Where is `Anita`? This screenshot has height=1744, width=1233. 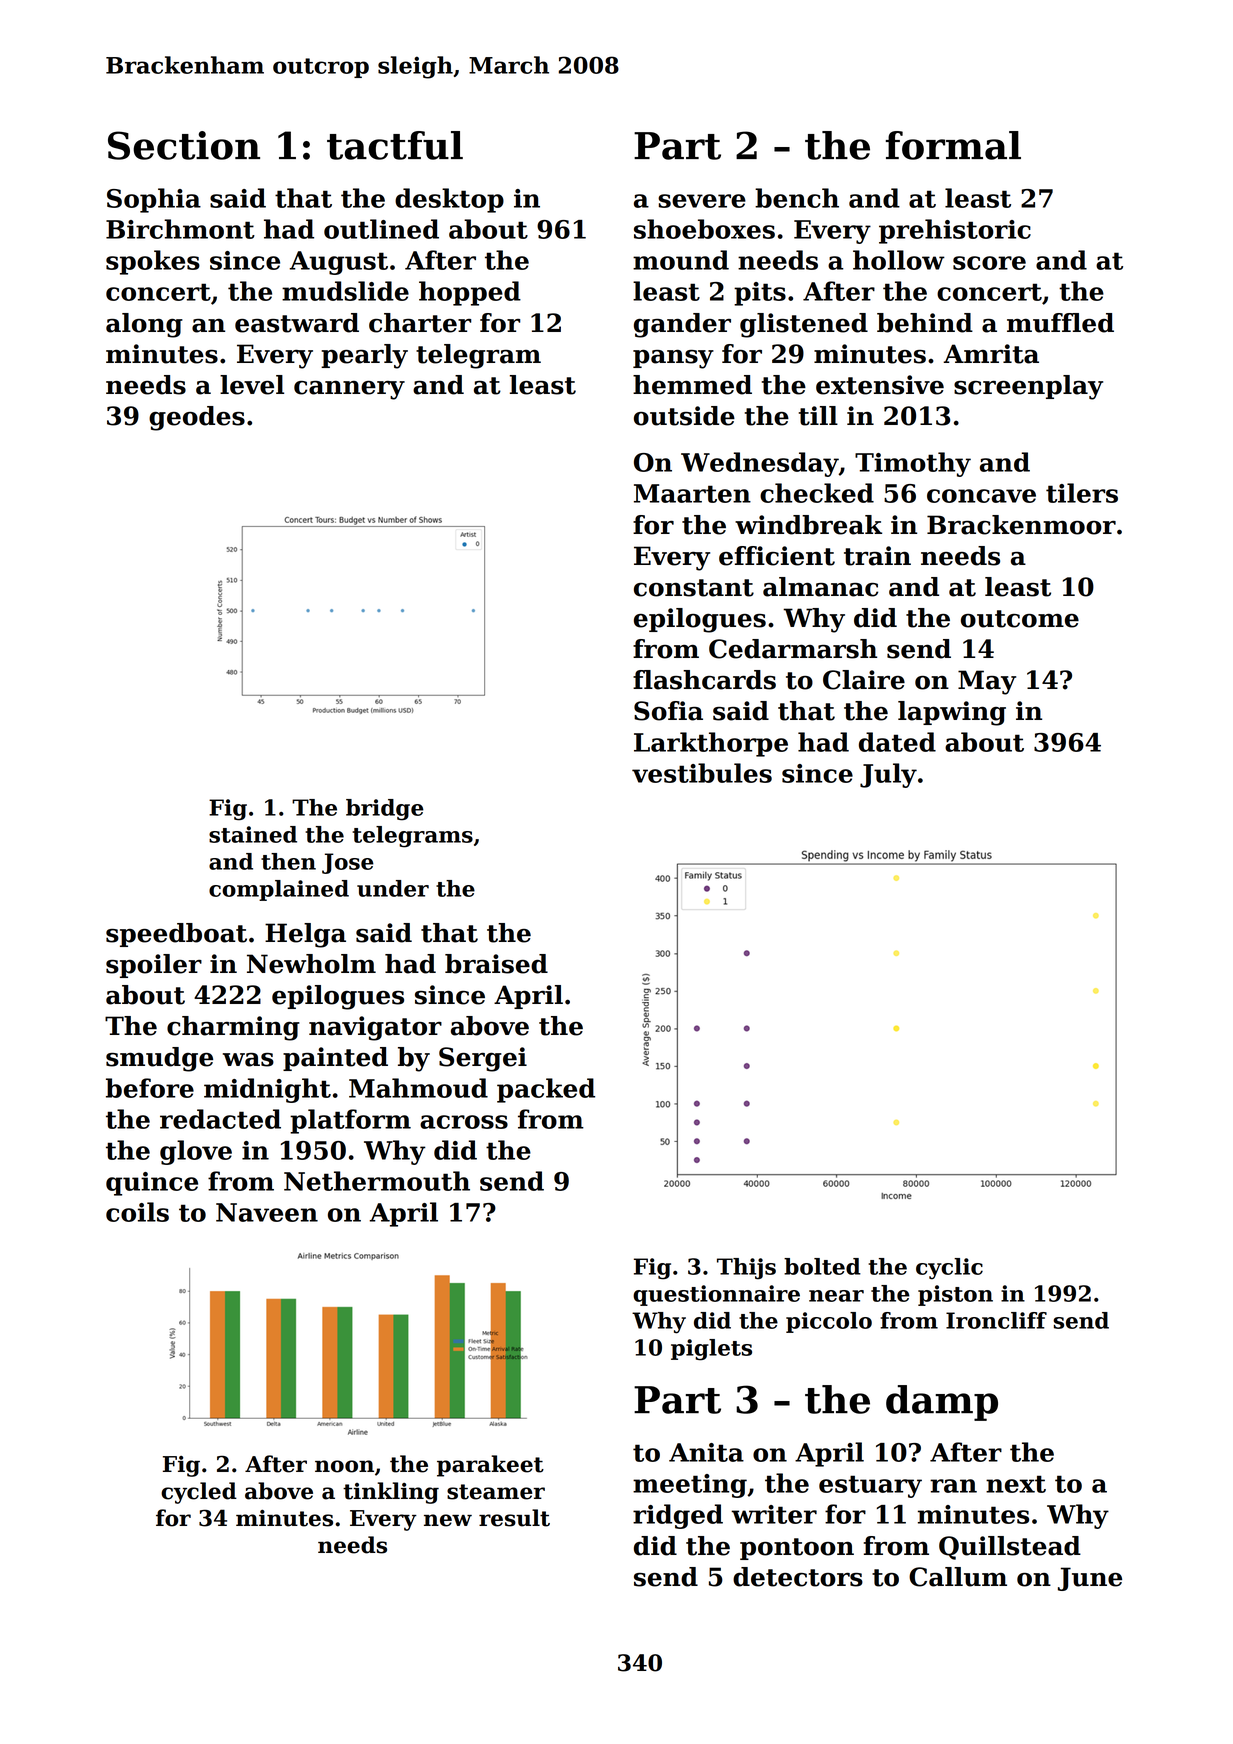 Anita is located at coordinates (706, 1452).
